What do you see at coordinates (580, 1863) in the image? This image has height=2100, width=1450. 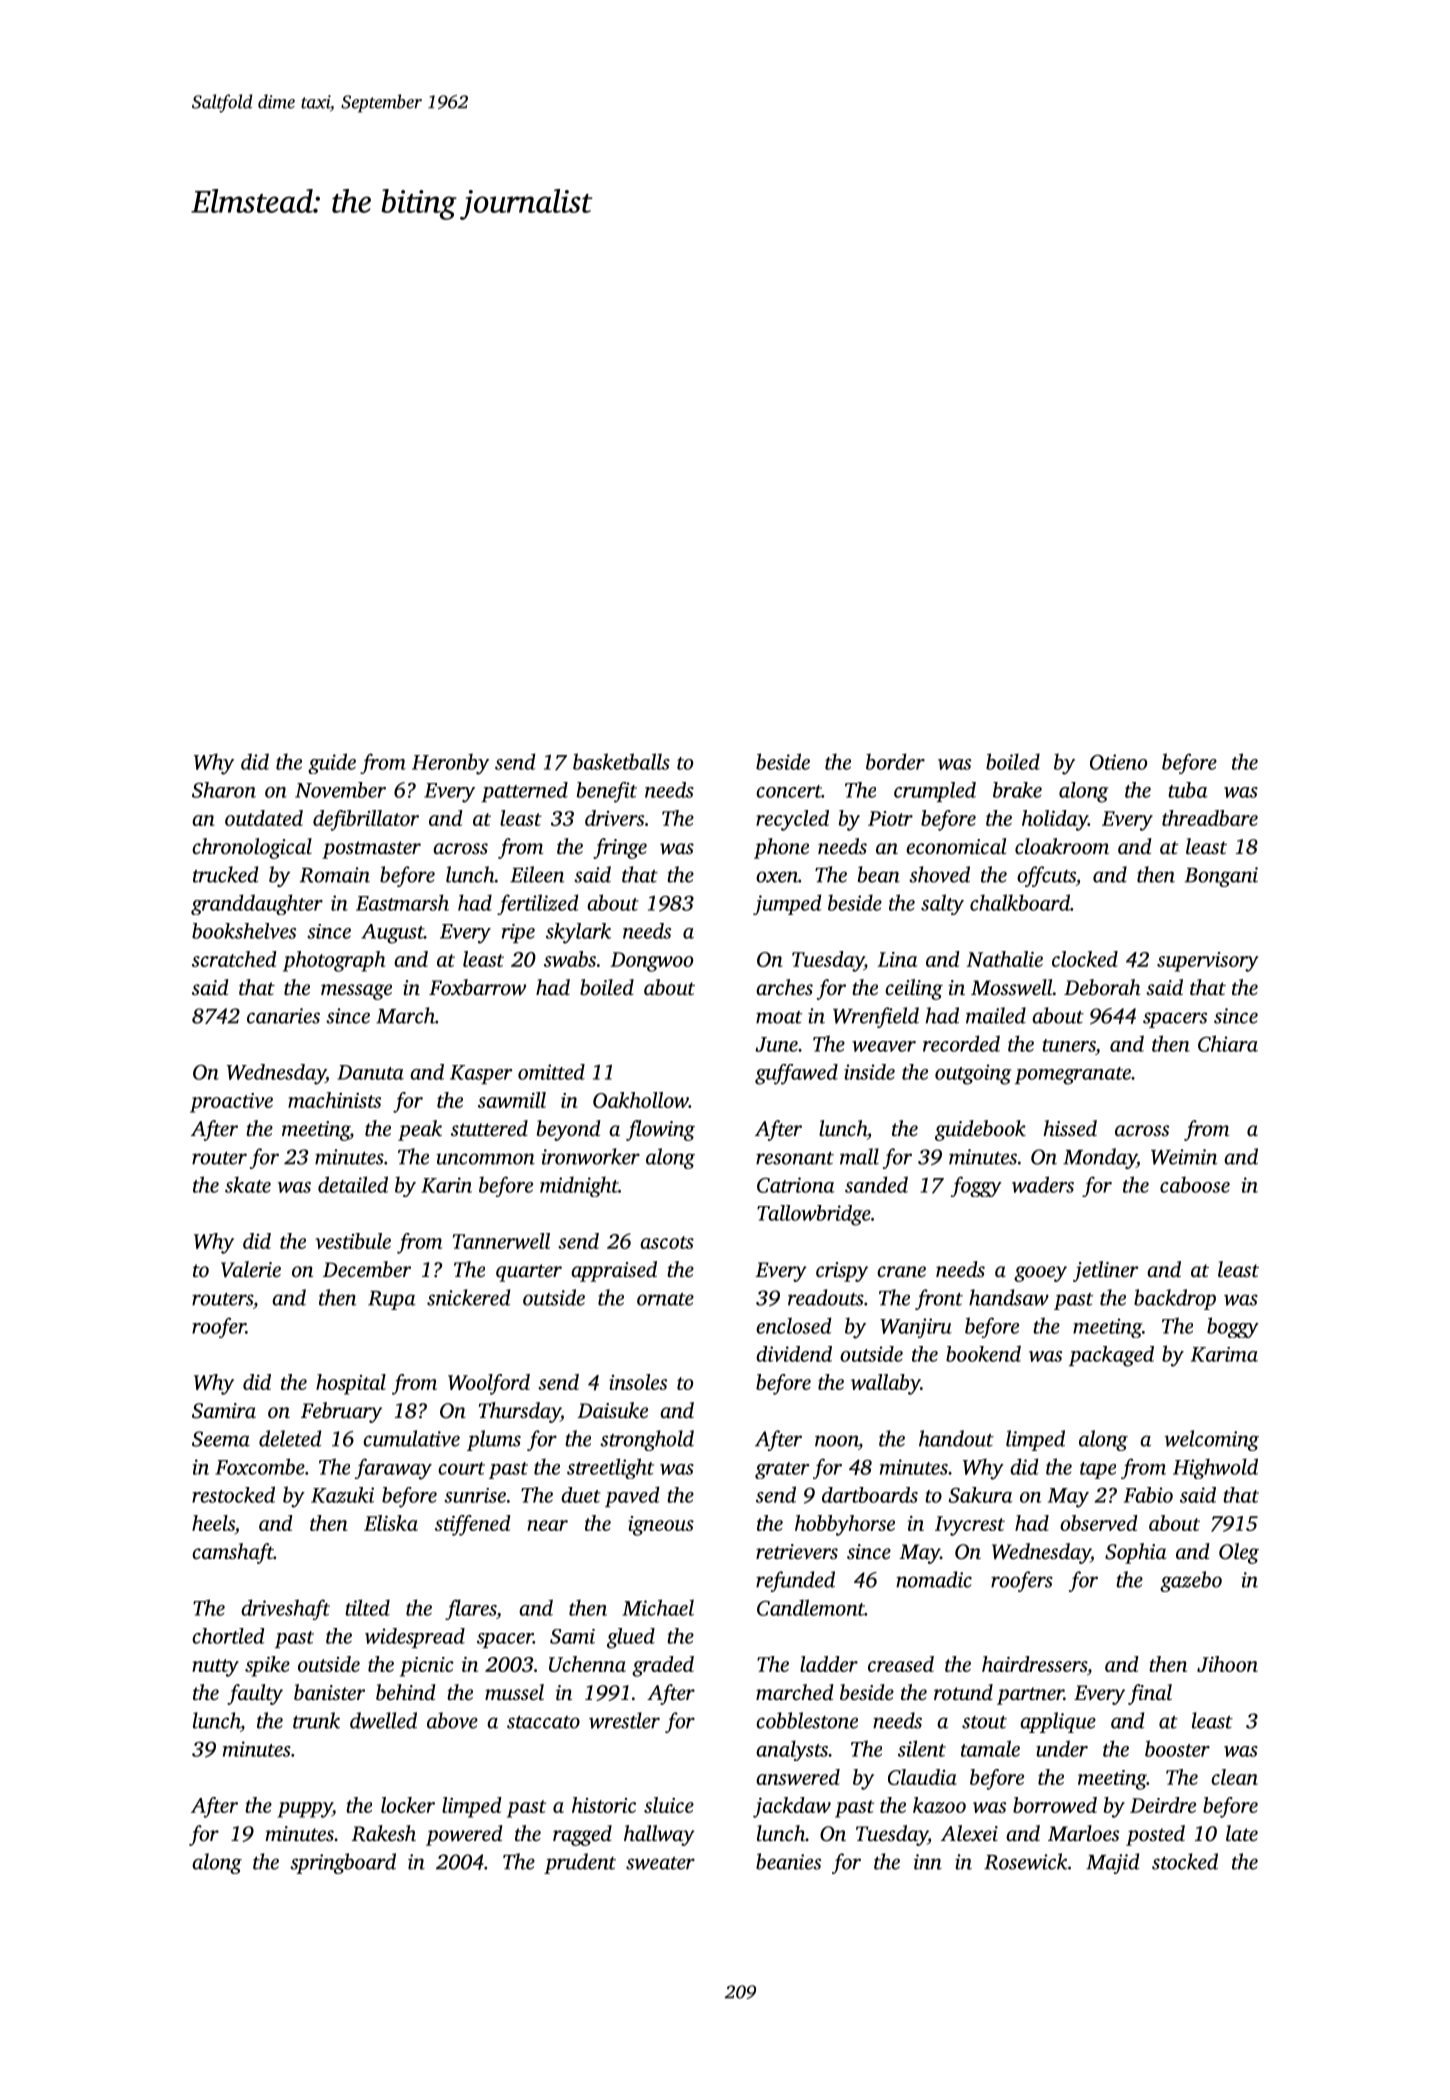 I see `prudent` at bounding box center [580, 1863].
